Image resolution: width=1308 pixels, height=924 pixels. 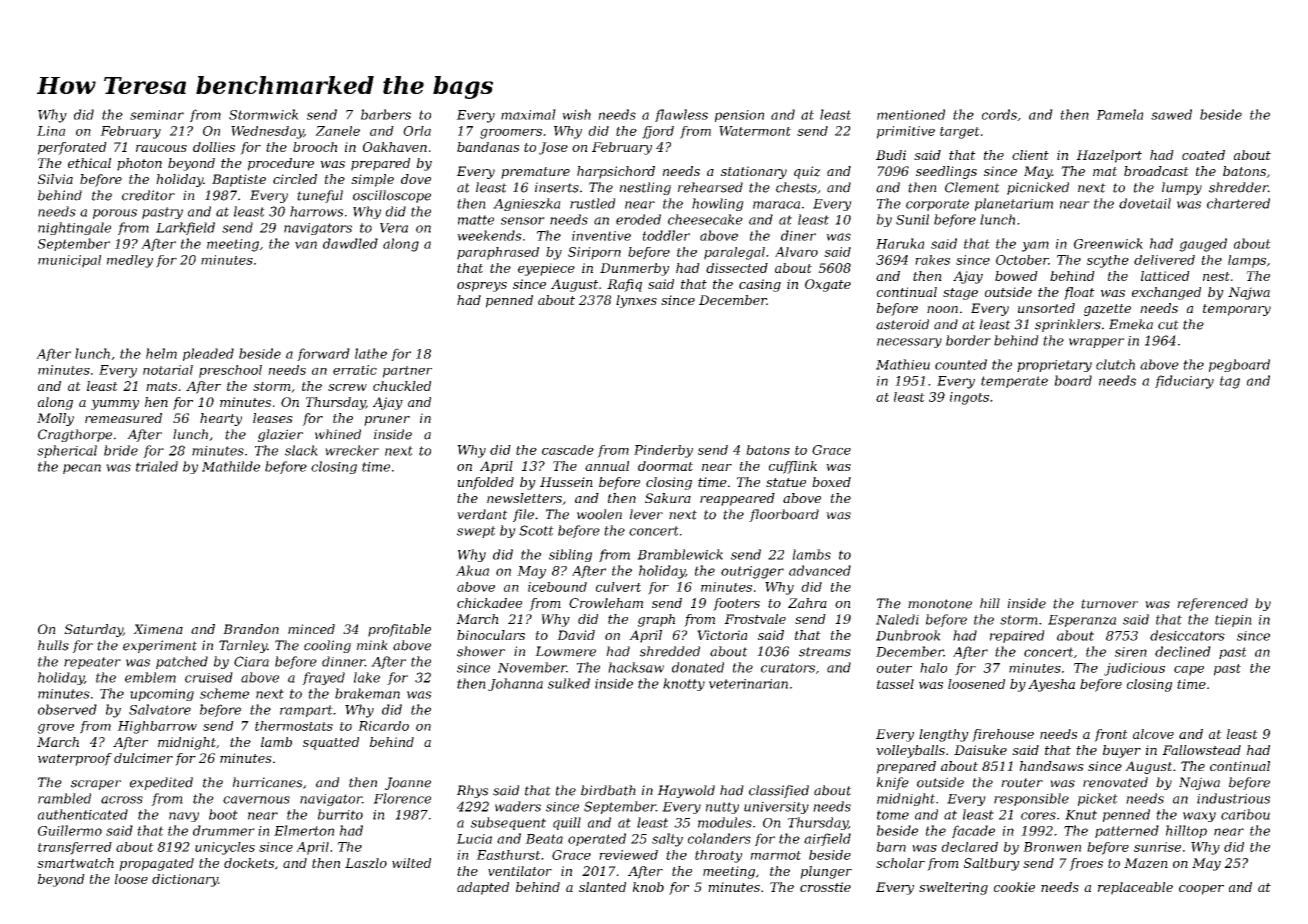 I want to click on adapted, so click(x=483, y=888).
